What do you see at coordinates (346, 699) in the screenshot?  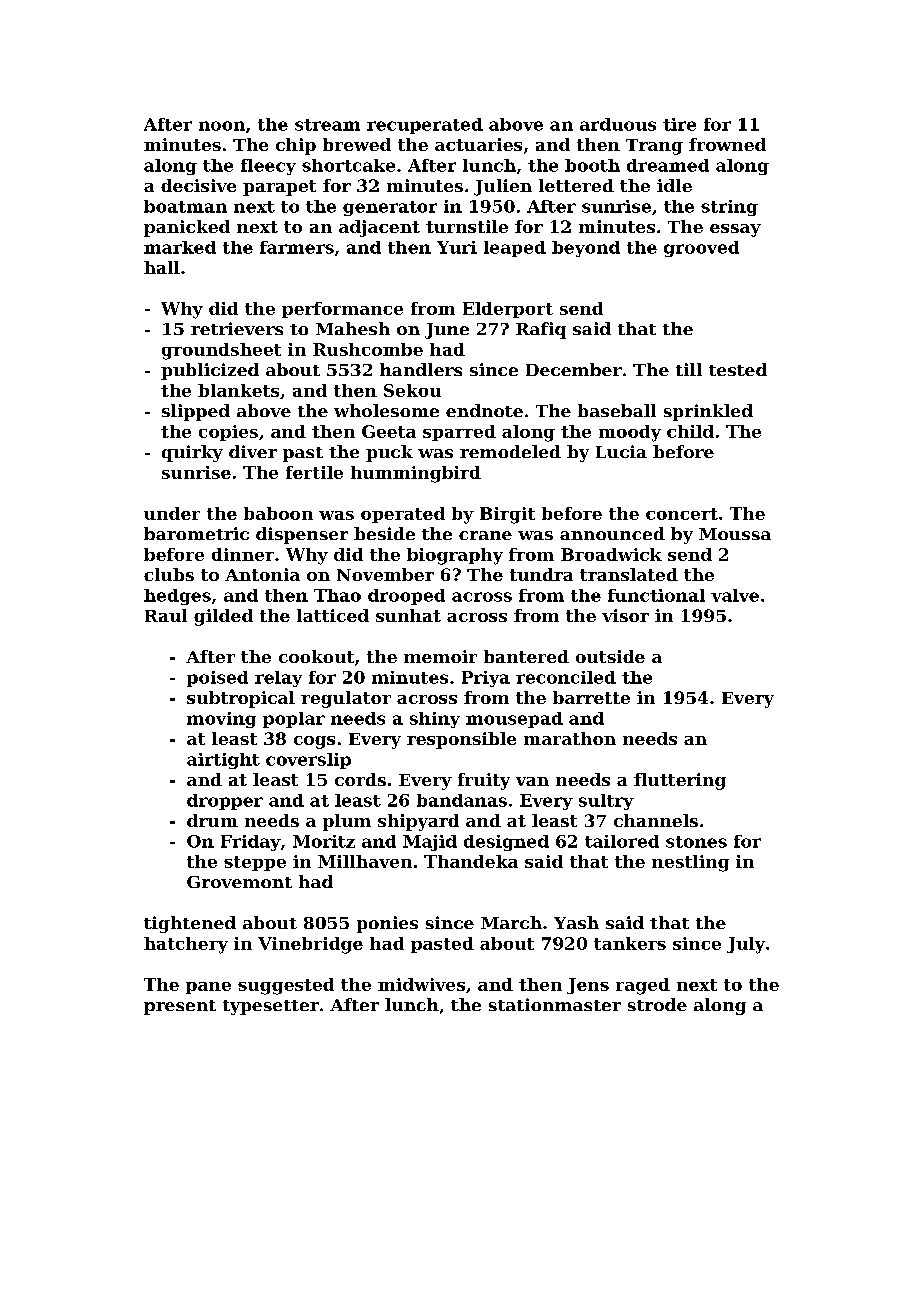 I see `regulator` at bounding box center [346, 699].
